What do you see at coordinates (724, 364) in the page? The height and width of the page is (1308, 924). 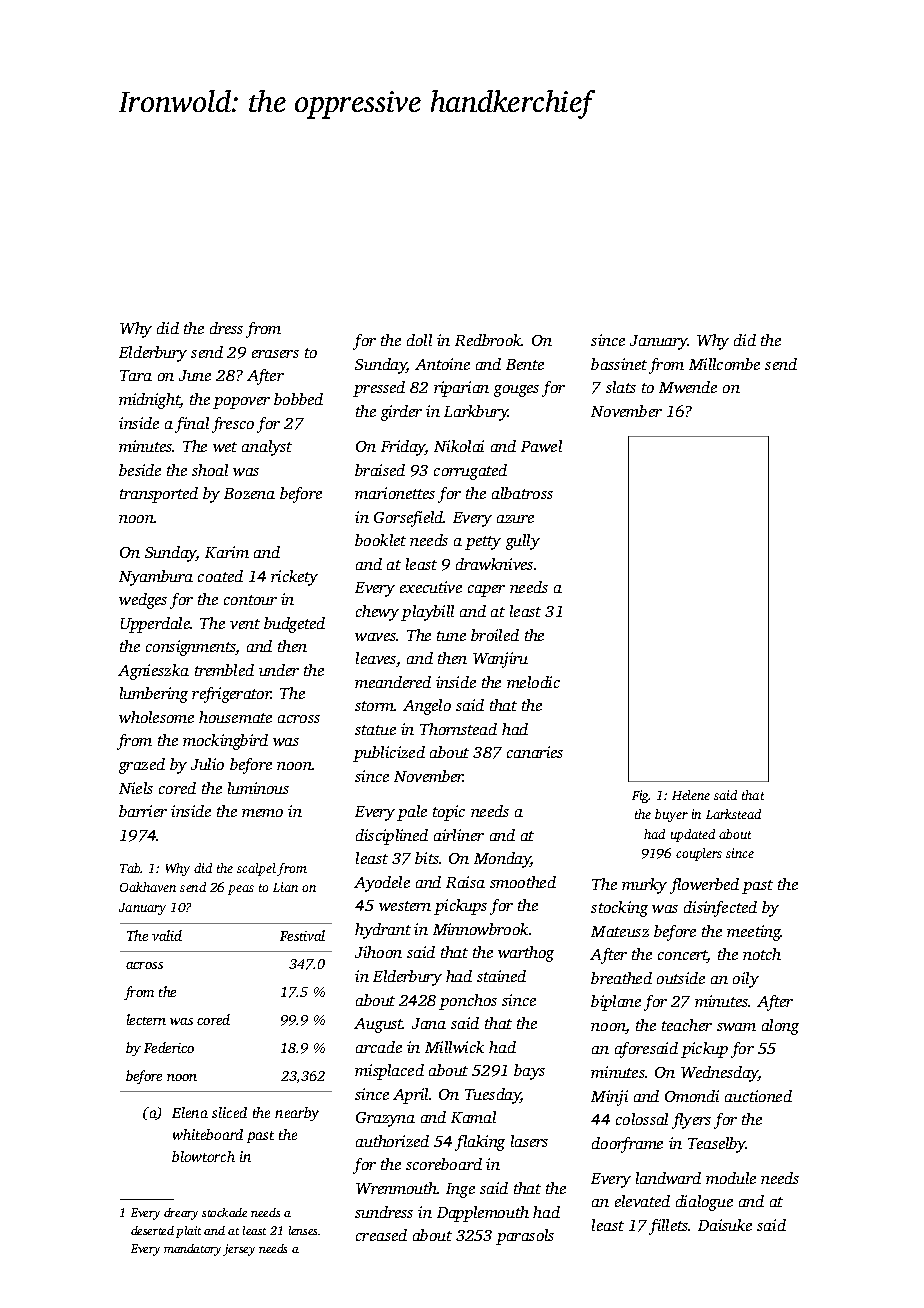 I see `Millcombe` at bounding box center [724, 364].
